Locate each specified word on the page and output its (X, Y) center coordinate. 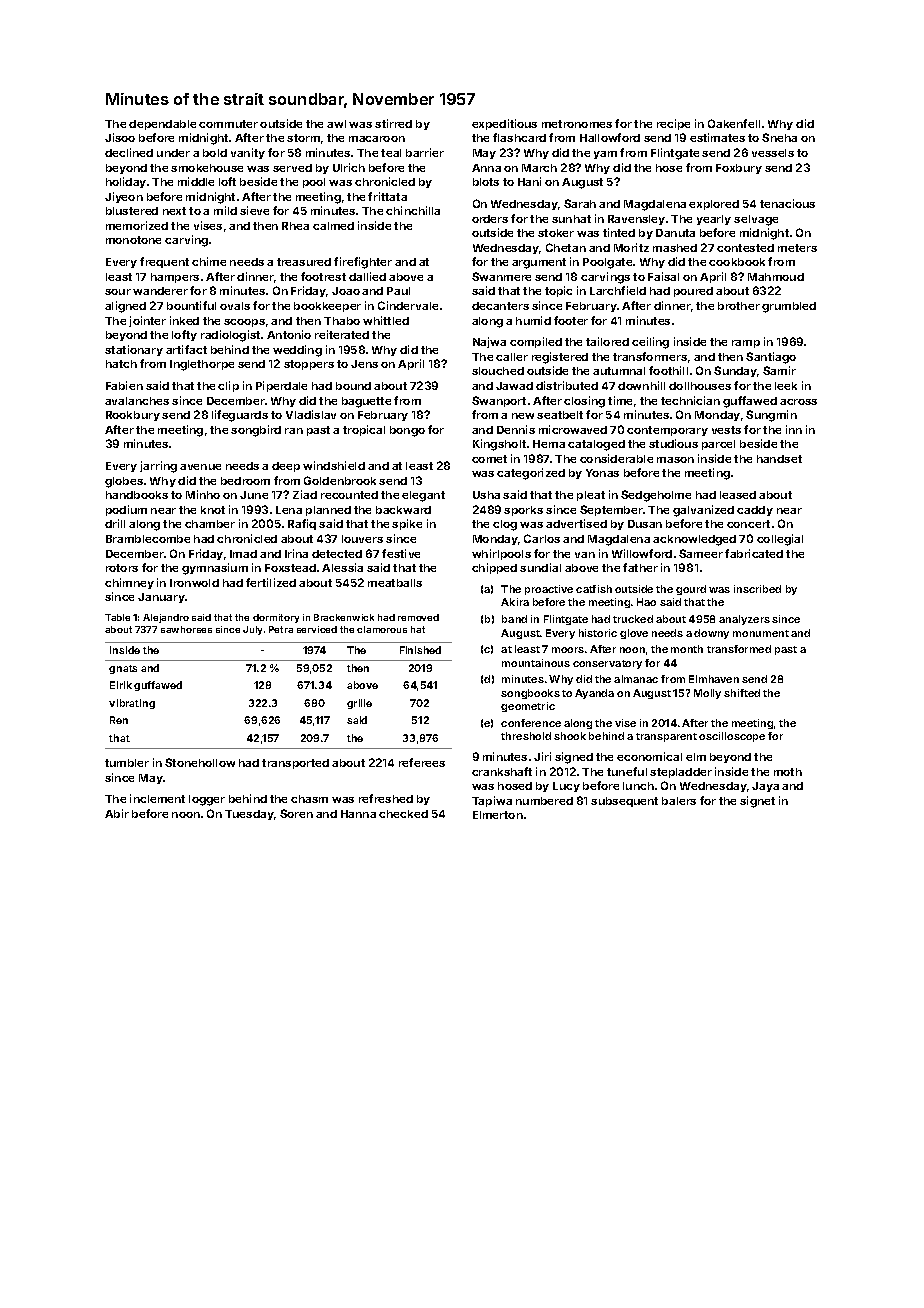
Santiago (771, 358)
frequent (164, 262)
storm (303, 138)
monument (761, 633)
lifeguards (240, 416)
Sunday (735, 371)
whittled (386, 320)
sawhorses (186, 629)
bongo (407, 431)
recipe (673, 124)
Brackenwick (344, 617)
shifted (742, 693)
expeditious (504, 124)
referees (422, 762)
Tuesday (249, 815)
